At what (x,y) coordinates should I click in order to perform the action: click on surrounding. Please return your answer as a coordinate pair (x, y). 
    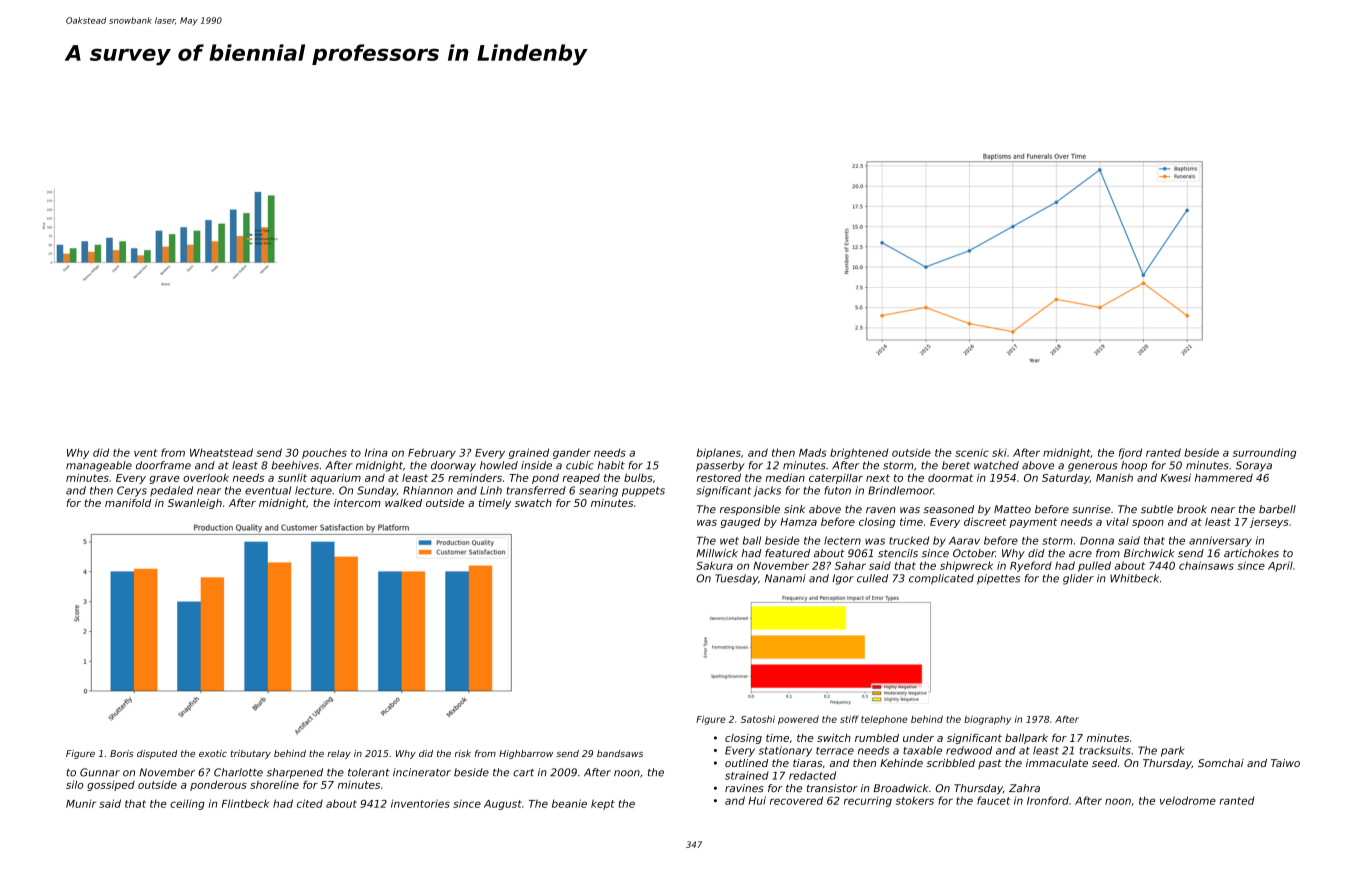
    Looking at the image, I should click on (1264, 453).
